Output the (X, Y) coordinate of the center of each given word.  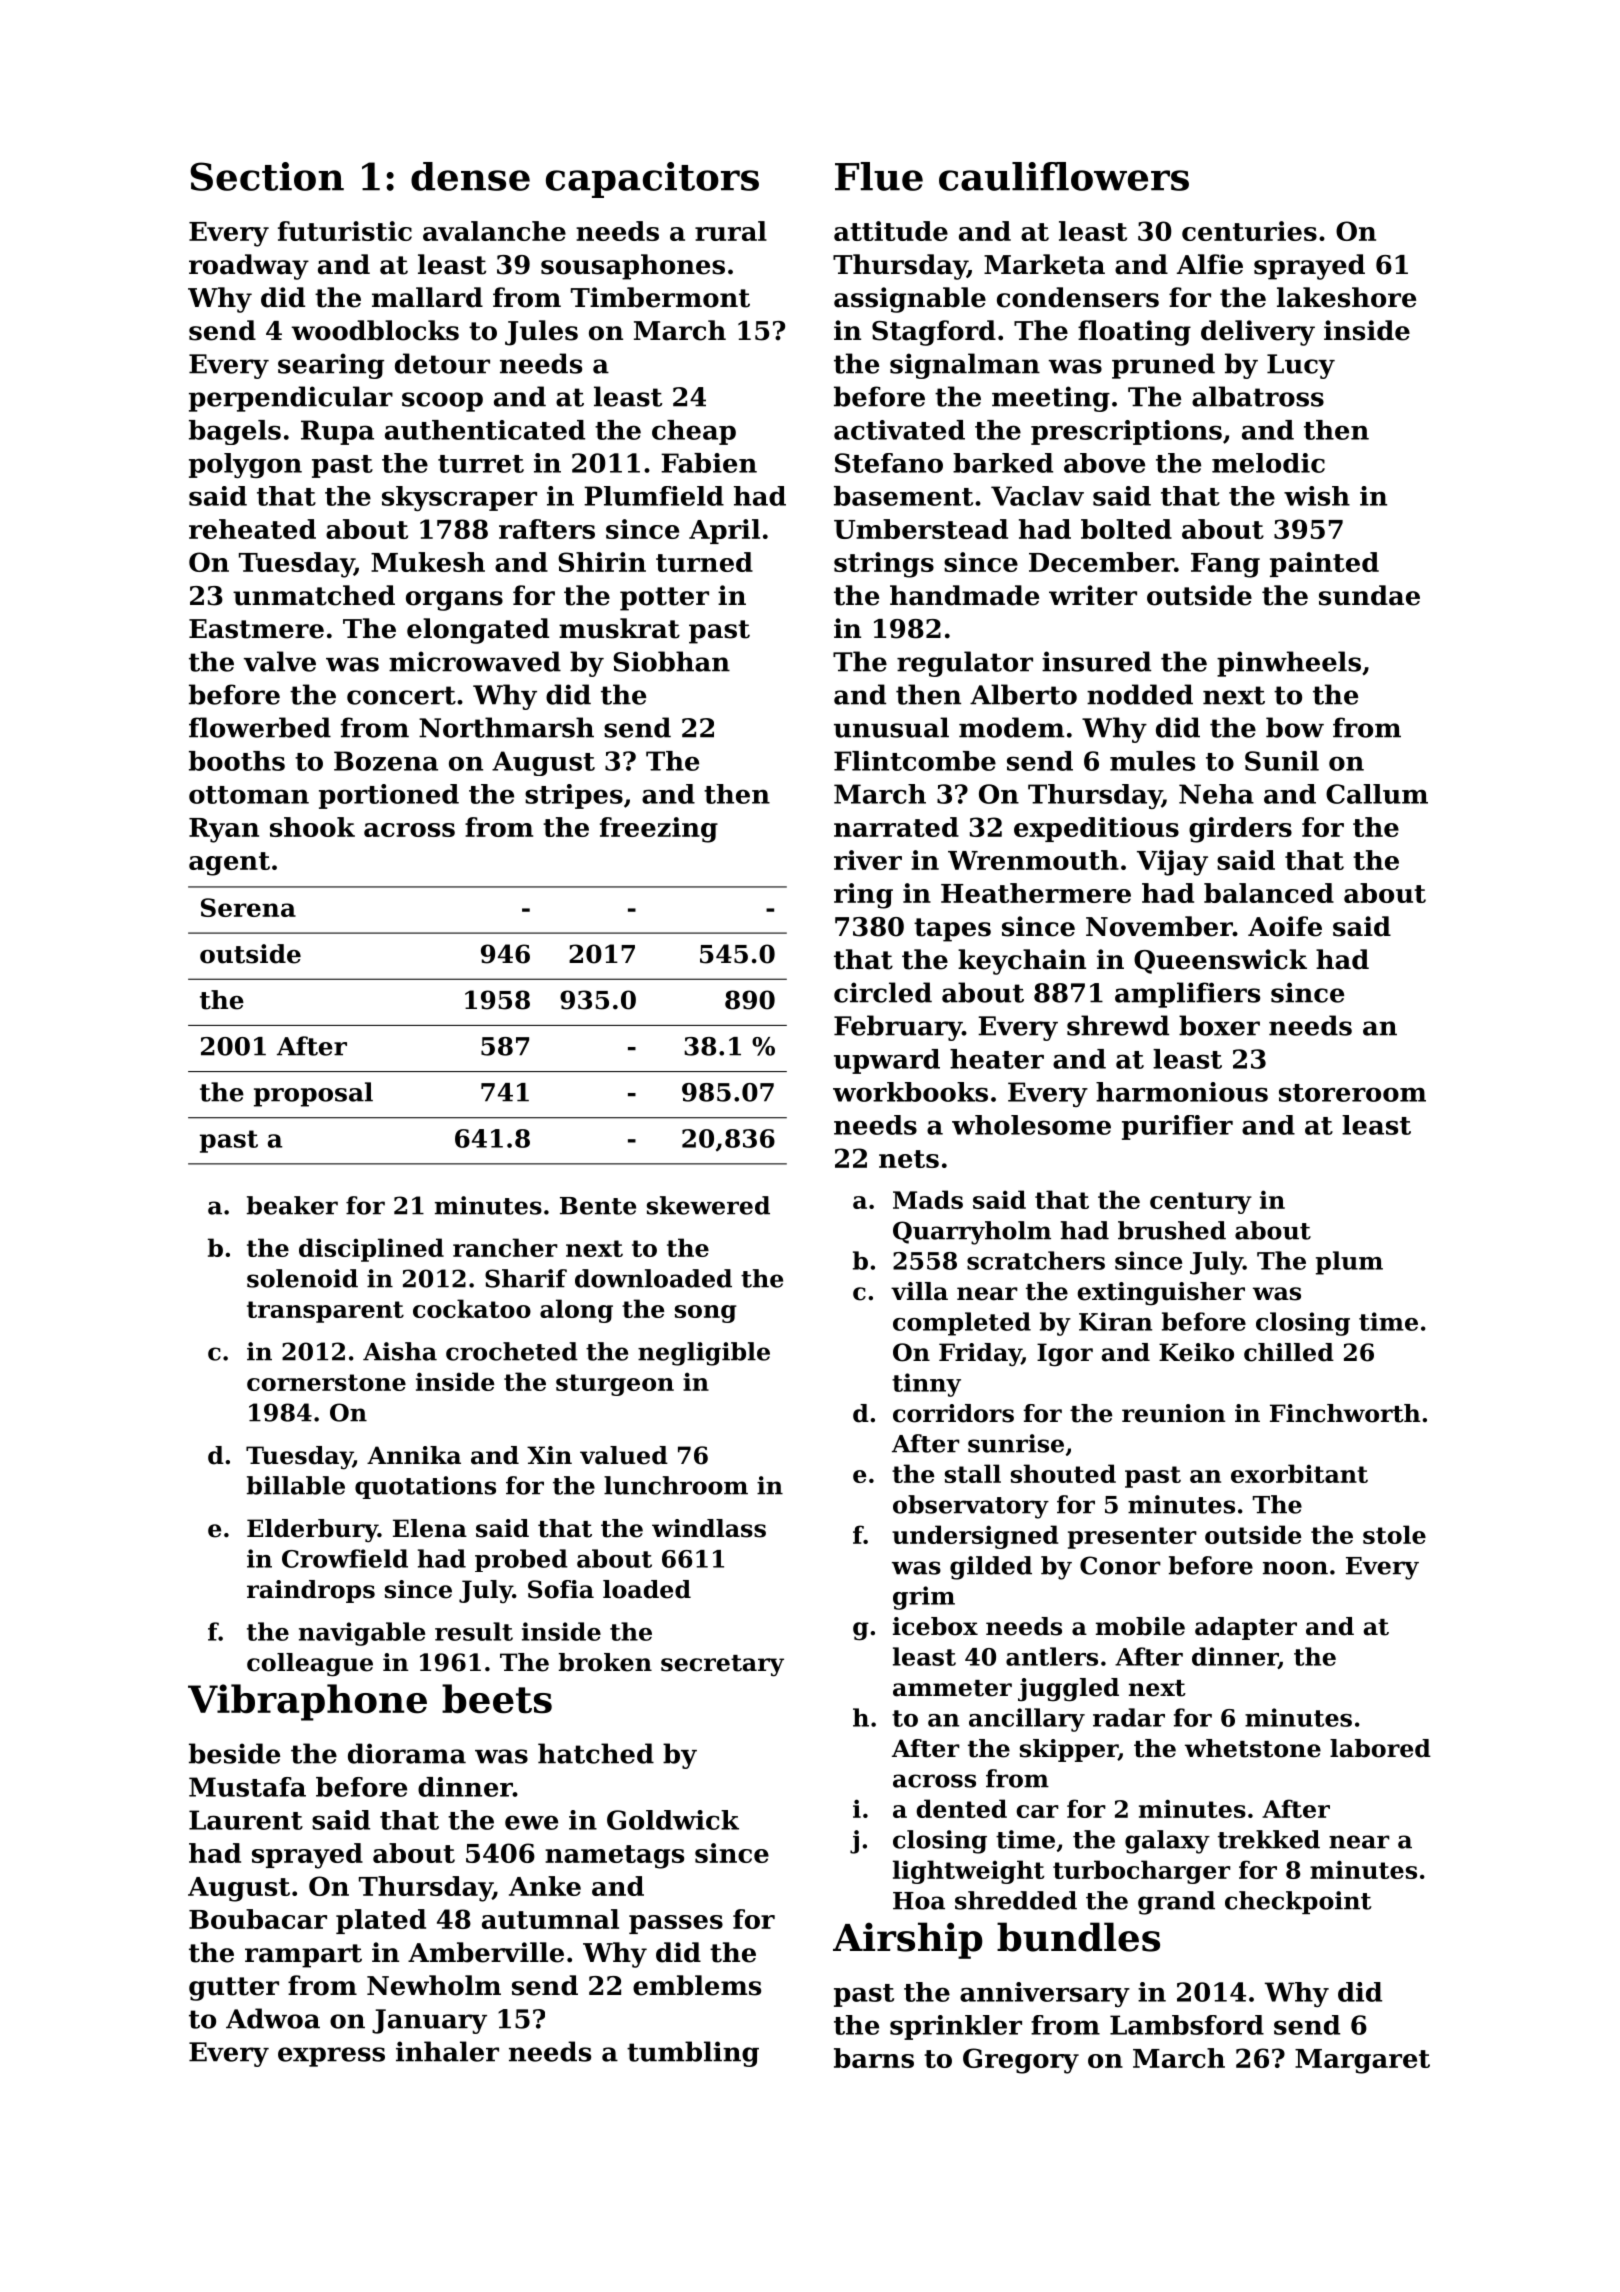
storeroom (1352, 1093)
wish (1317, 496)
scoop (442, 402)
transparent (325, 1312)
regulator (965, 664)
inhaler (447, 2051)
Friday (980, 1354)
